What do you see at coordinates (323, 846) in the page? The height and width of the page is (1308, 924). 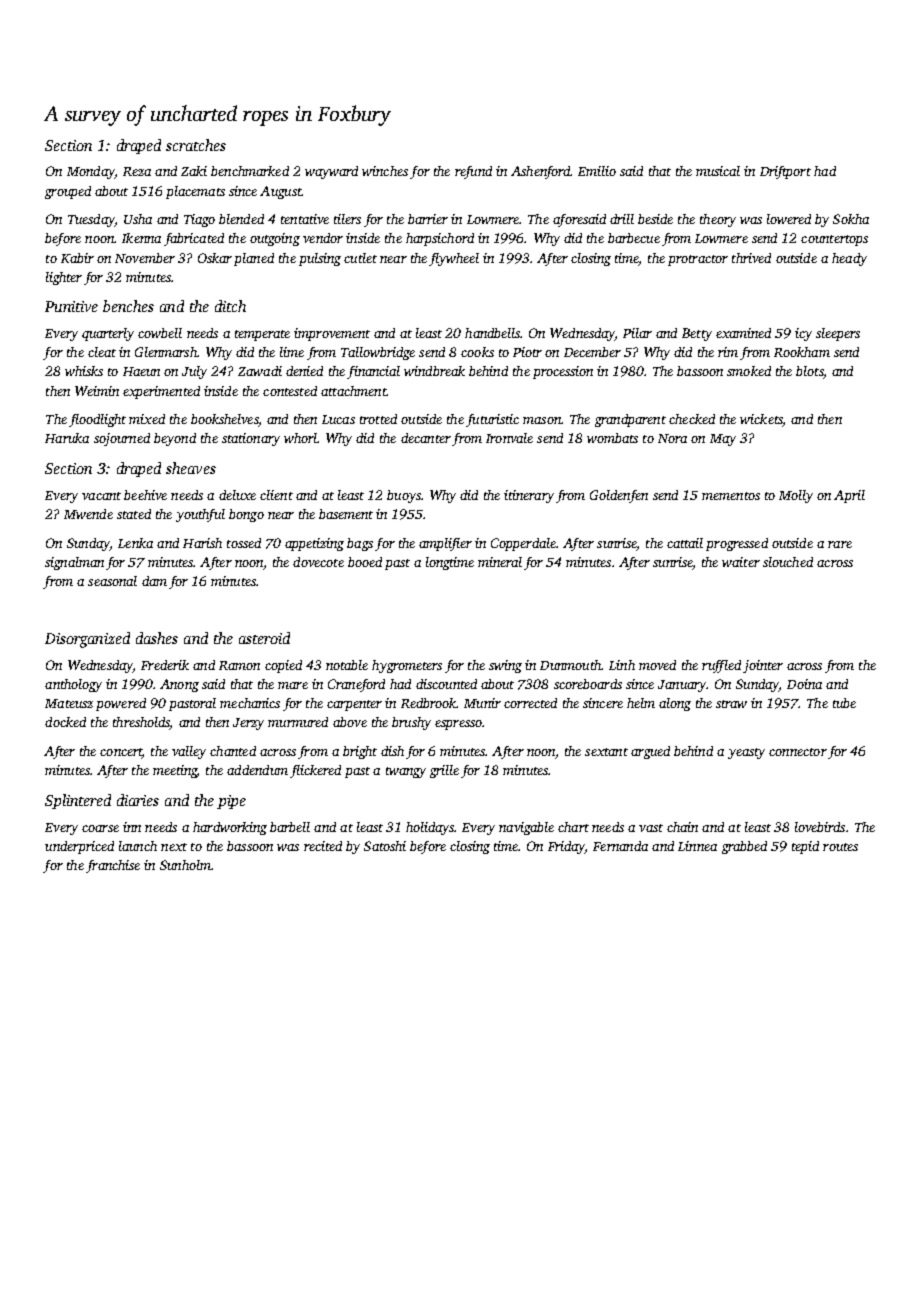 I see `recited` at bounding box center [323, 846].
